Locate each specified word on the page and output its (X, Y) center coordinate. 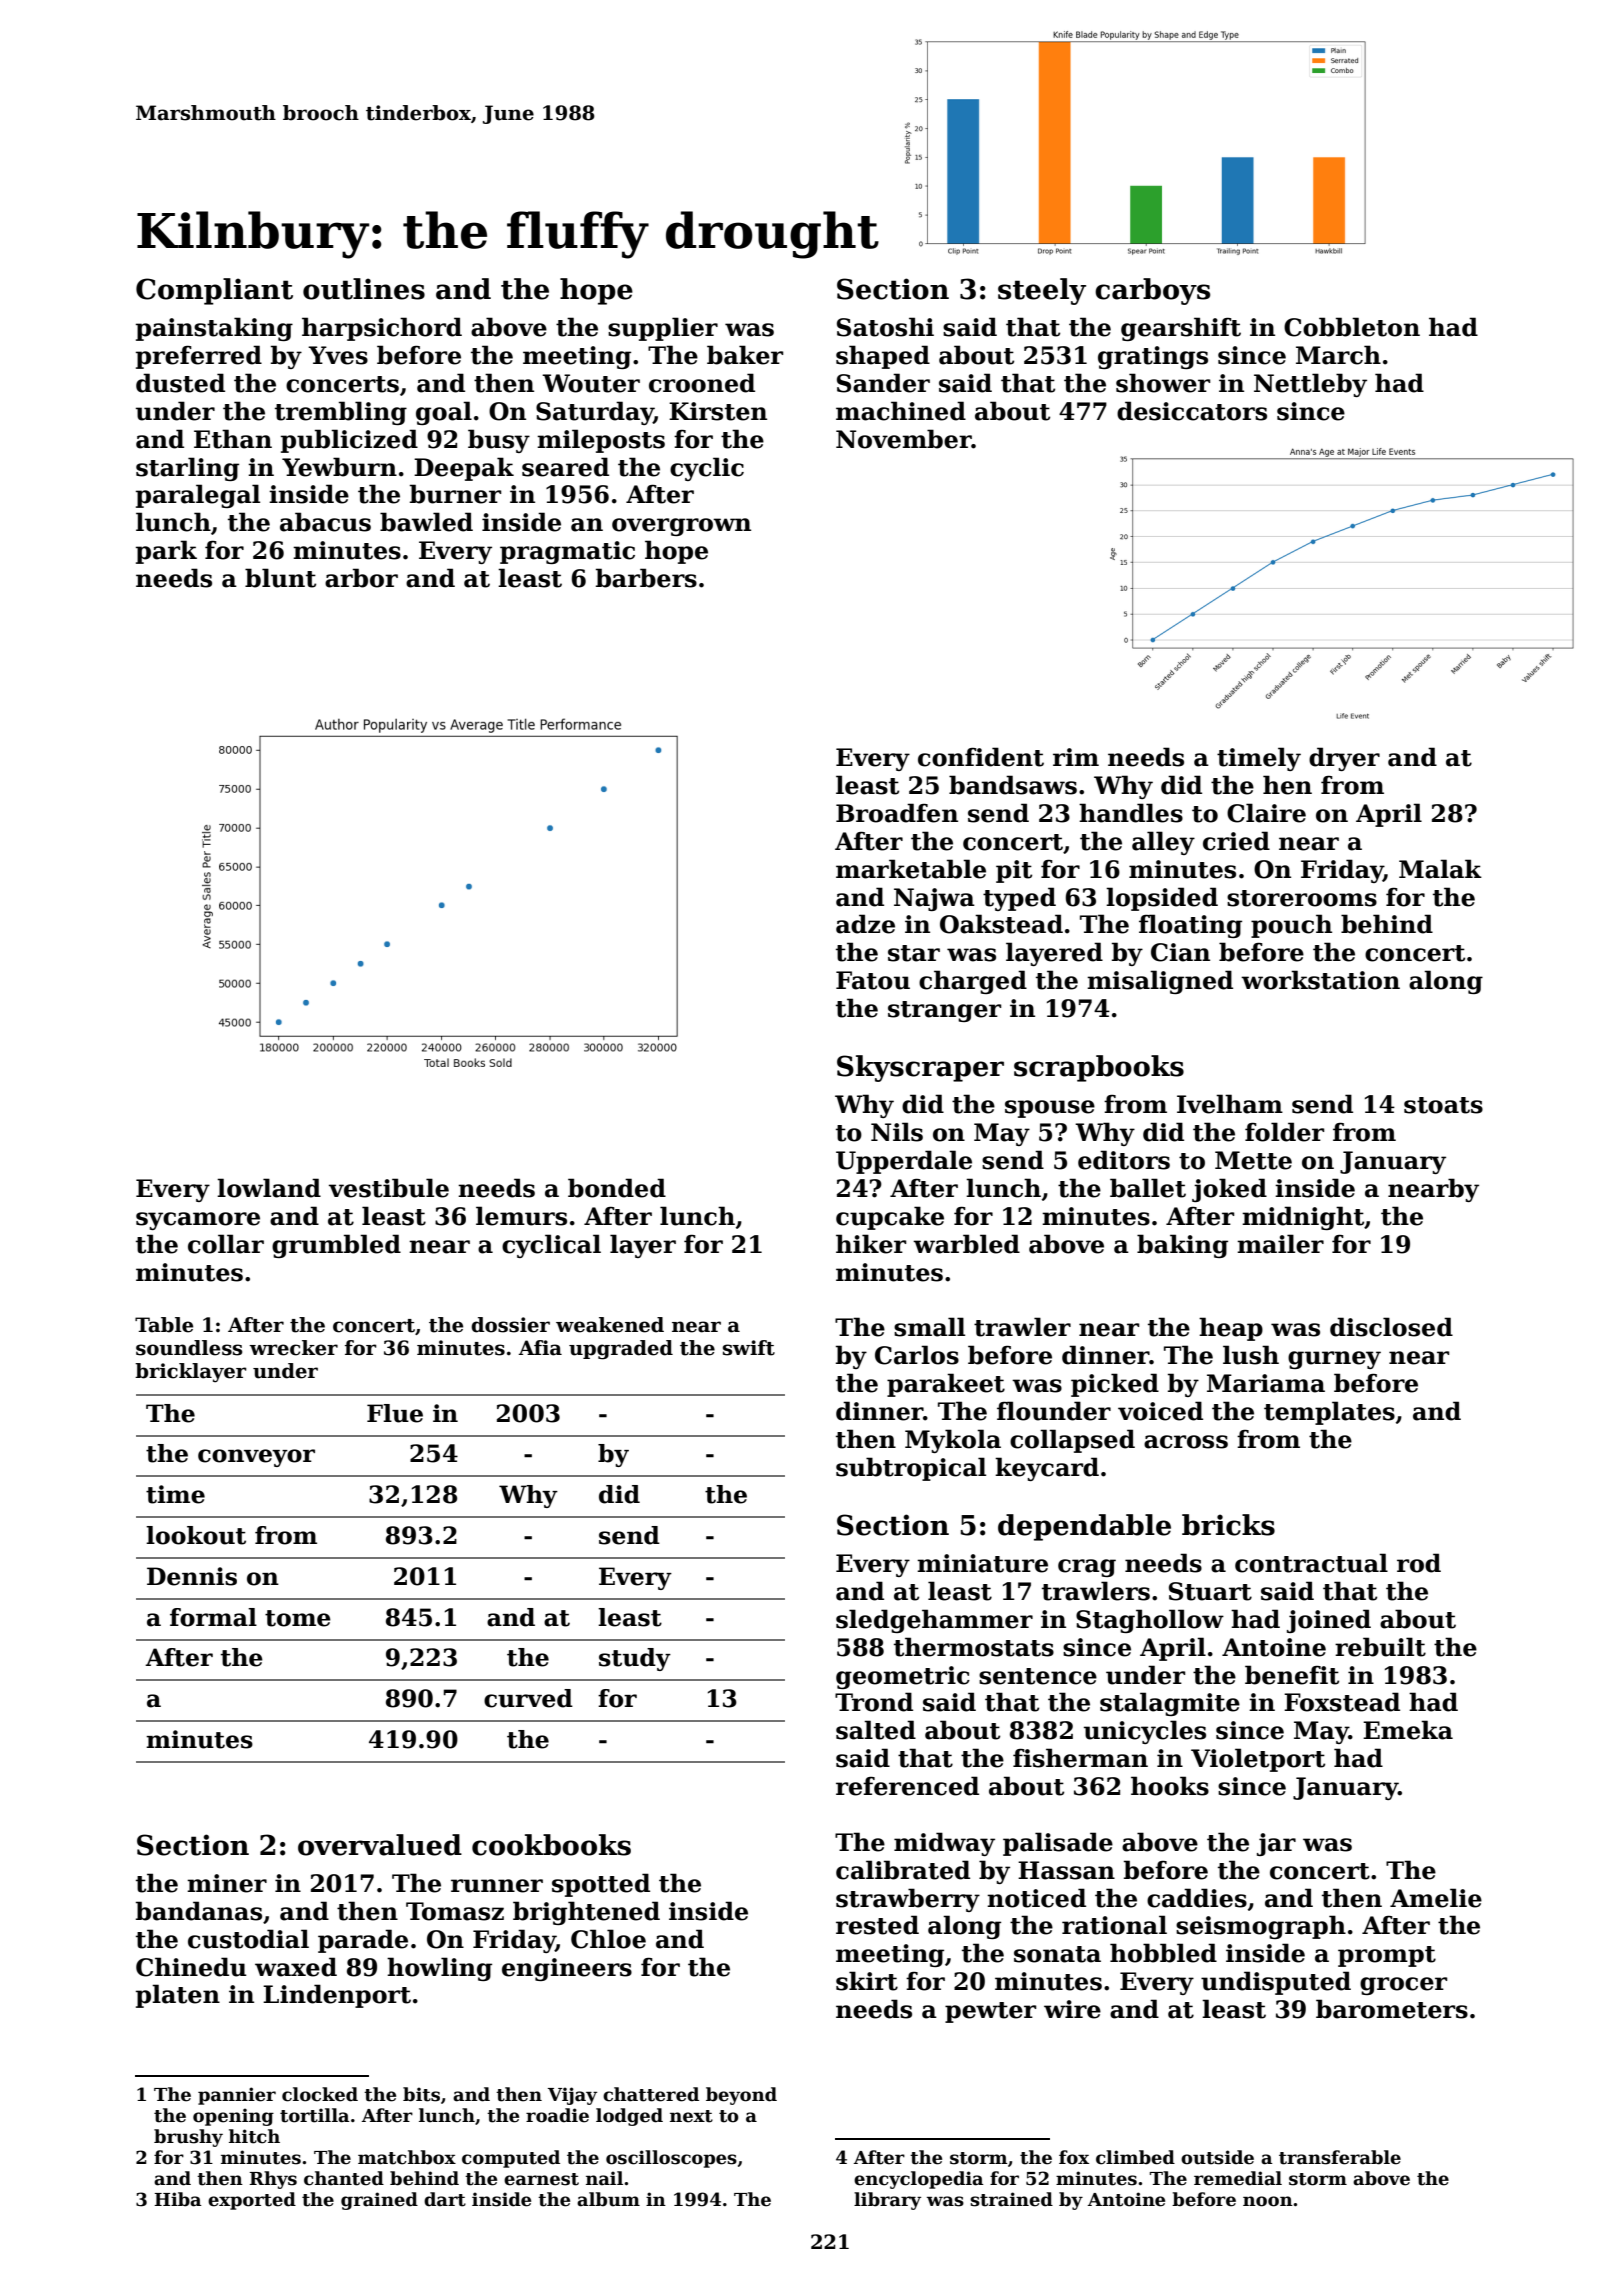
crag (1087, 1568)
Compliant (214, 291)
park (166, 552)
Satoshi (885, 327)
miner (227, 1883)
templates (1329, 1413)
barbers (646, 578)
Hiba (178, 2199)
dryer (1344, 759)
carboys (1152, 291)
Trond (874, 1702)
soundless (189, 1348)
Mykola (953, 1441)
